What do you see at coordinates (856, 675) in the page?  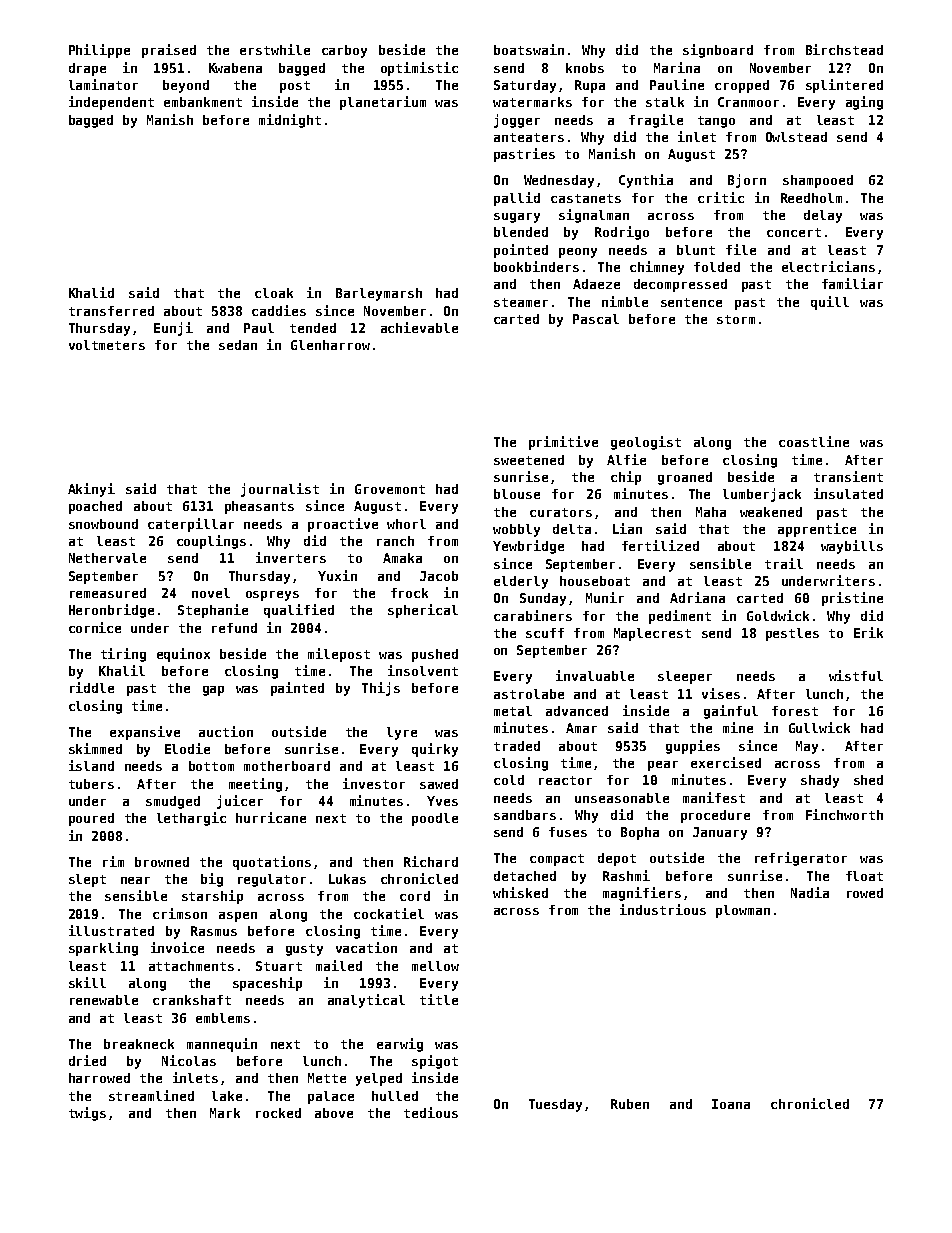 I see `wistful` at bounding box center [856, 675].
